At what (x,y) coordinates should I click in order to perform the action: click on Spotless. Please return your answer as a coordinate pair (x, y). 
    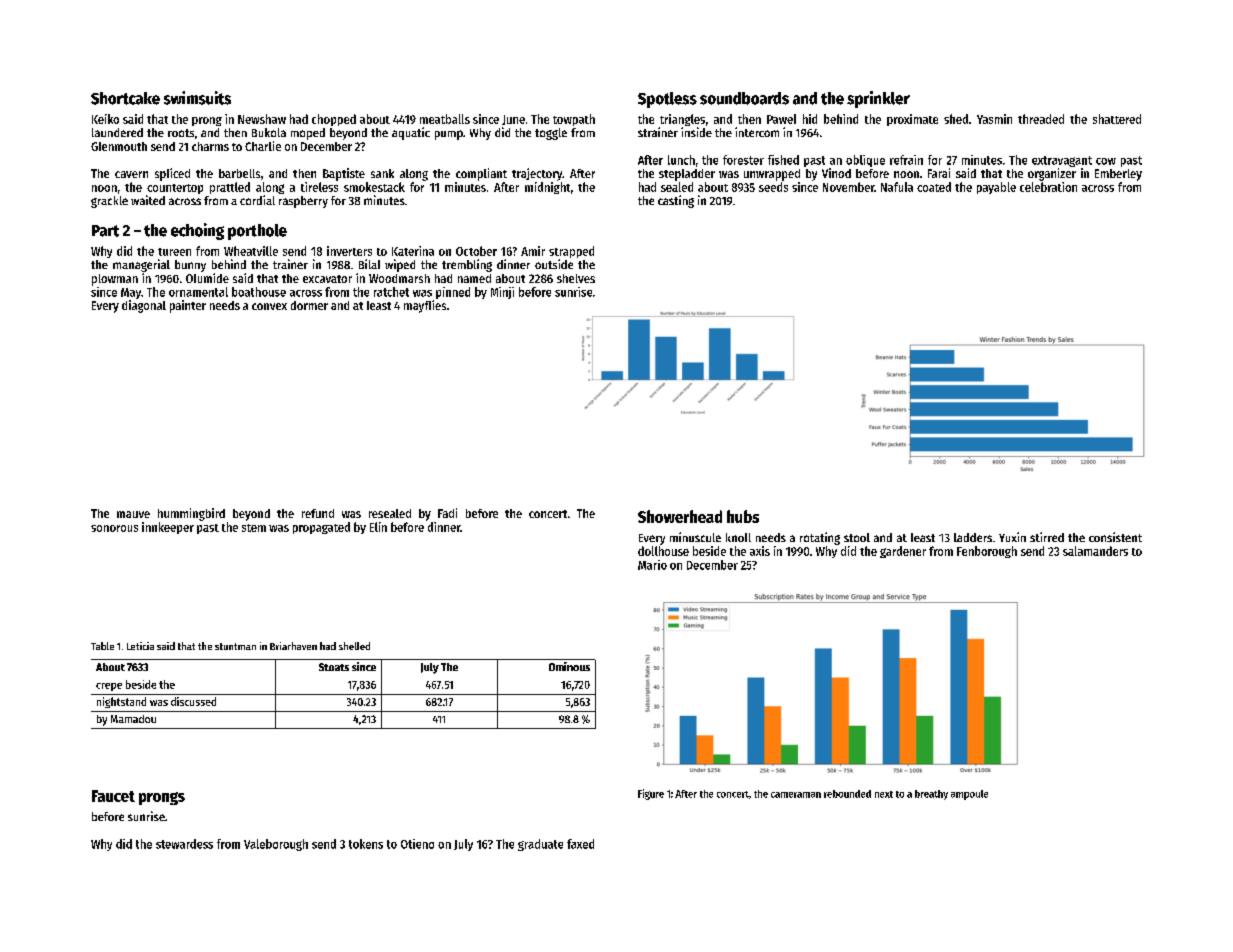
    Looking at the image, I should click on (667, 100).
